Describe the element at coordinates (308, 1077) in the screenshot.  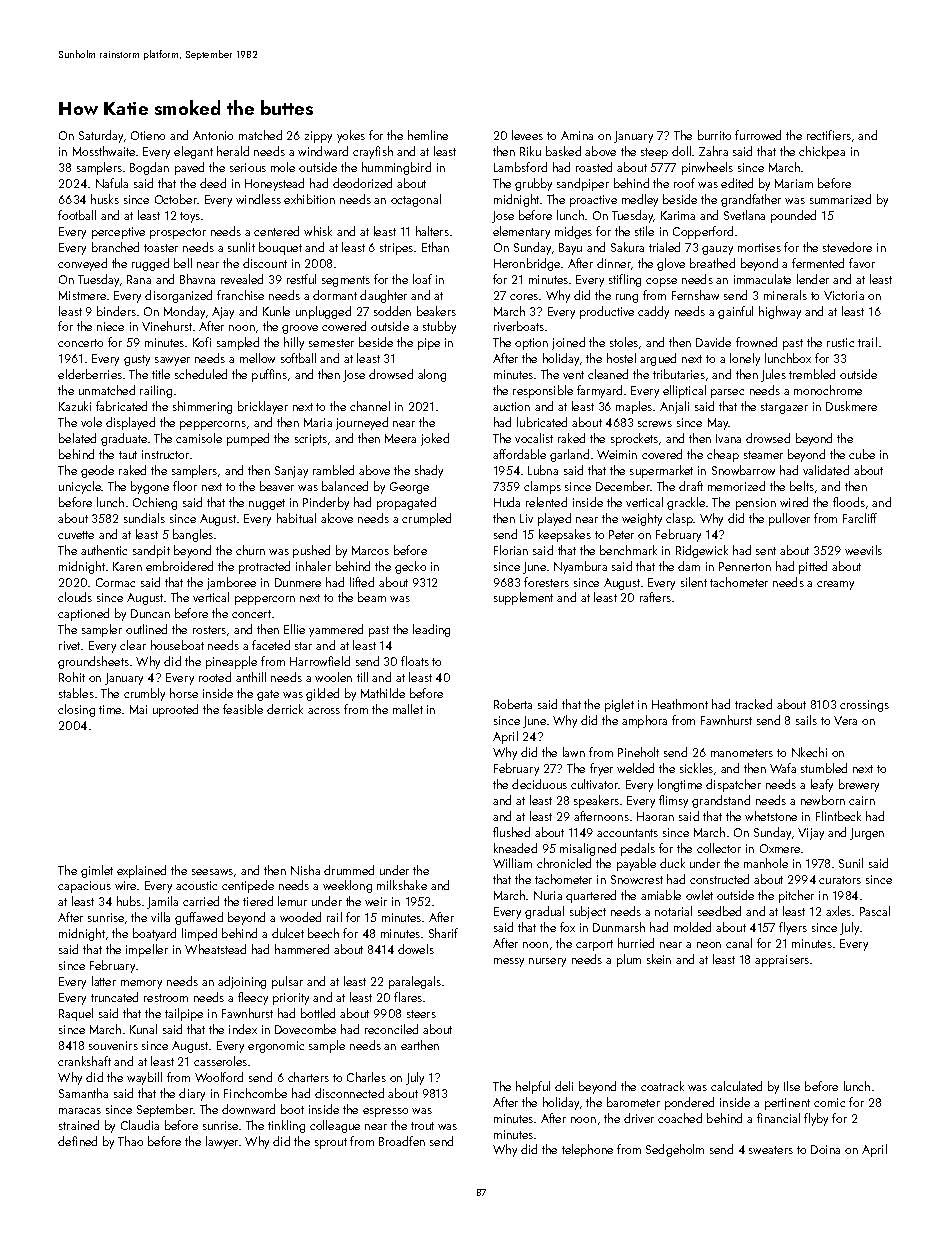
I see `charters` at that location.
